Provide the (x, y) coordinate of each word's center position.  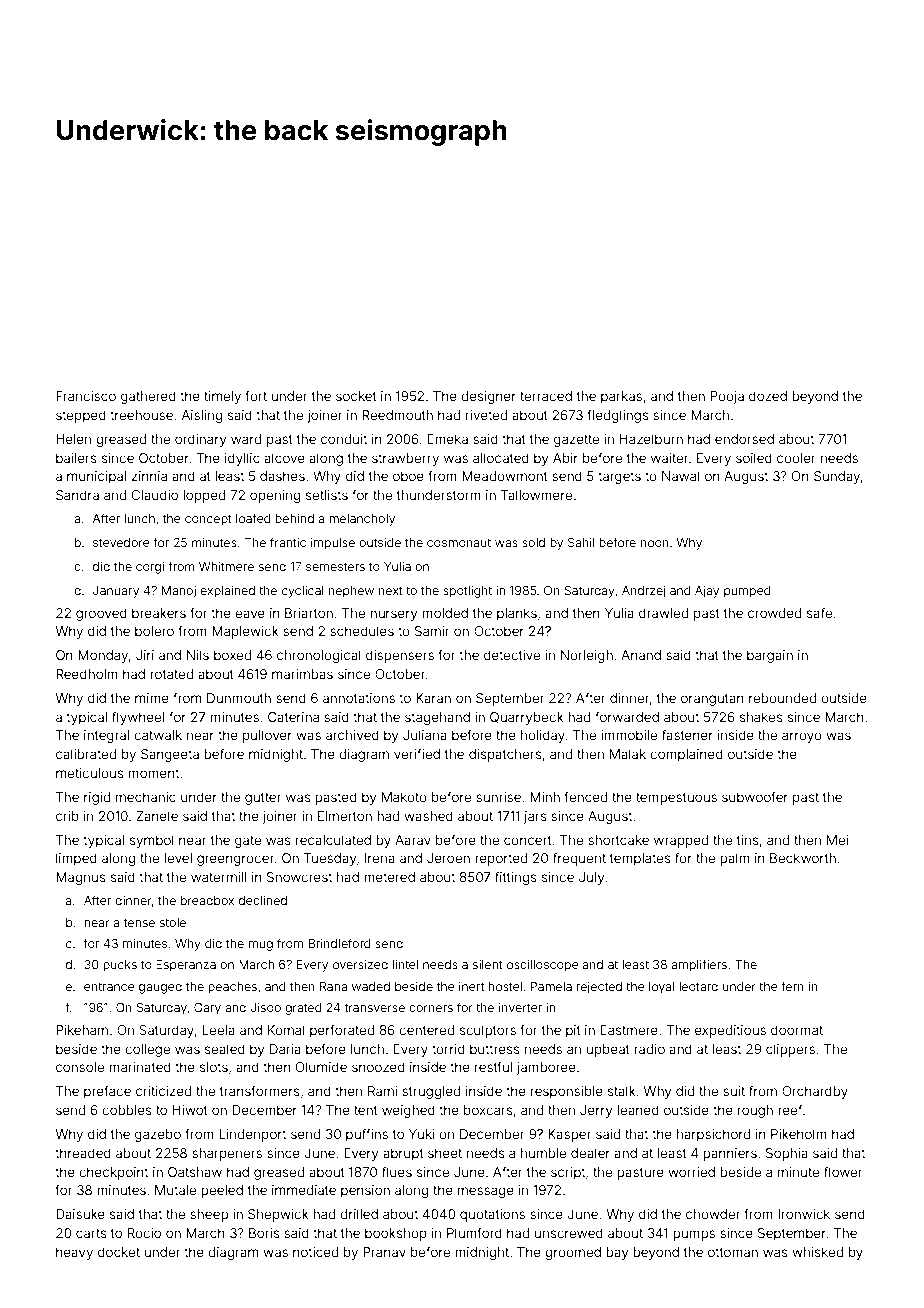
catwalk (158, 735)
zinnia (149, 476)
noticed (315, 1252)
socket (356, 396)
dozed (768, 396)
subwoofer (755, 796)
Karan (433, 698)
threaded (83, 1153)
